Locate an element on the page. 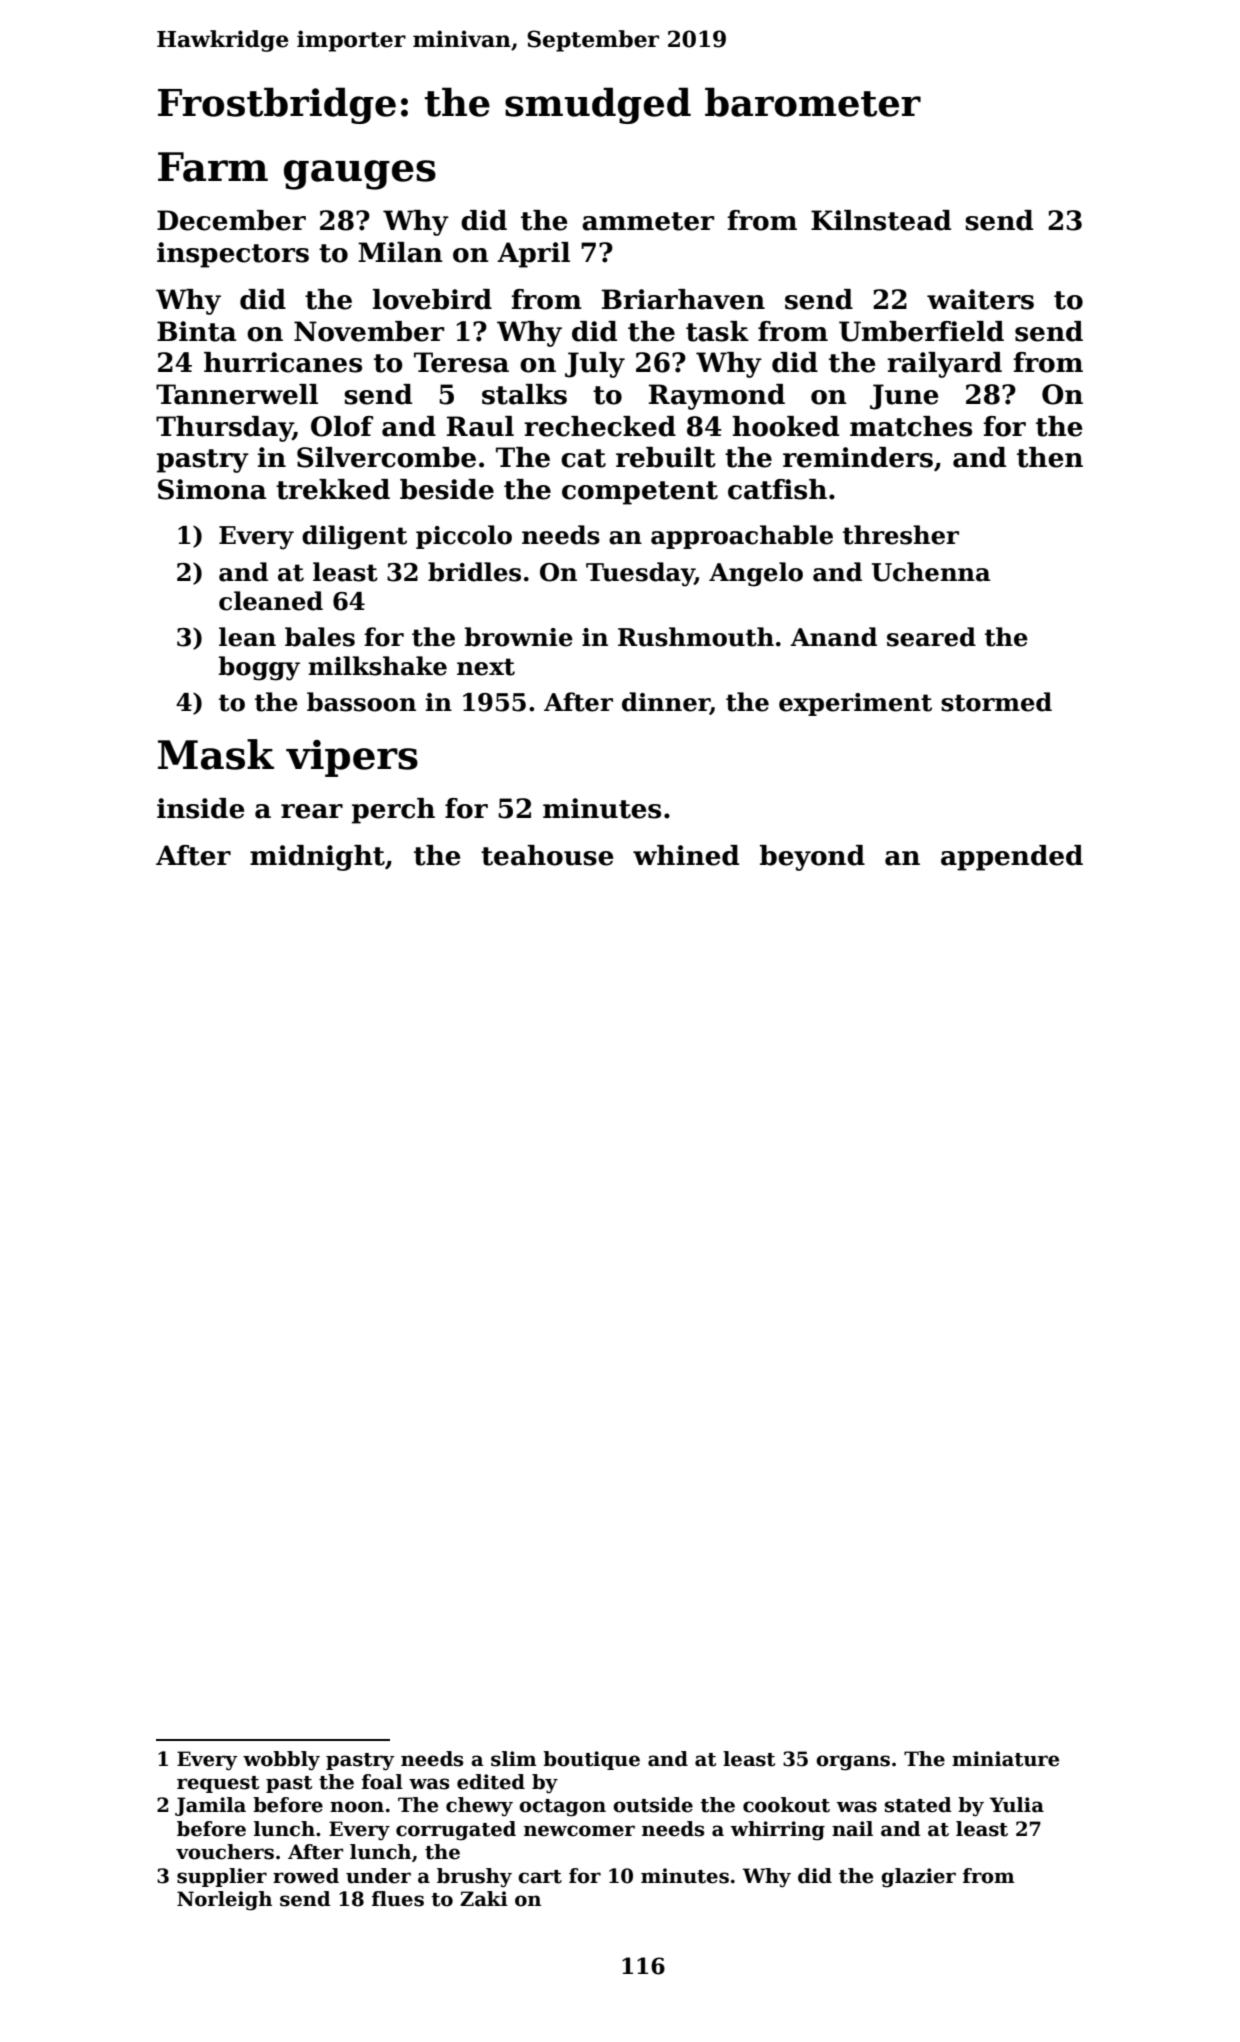 Image resolution: width=1240 pixels, height=2042 pixels. Binta is located at coordinates (196, 331).
